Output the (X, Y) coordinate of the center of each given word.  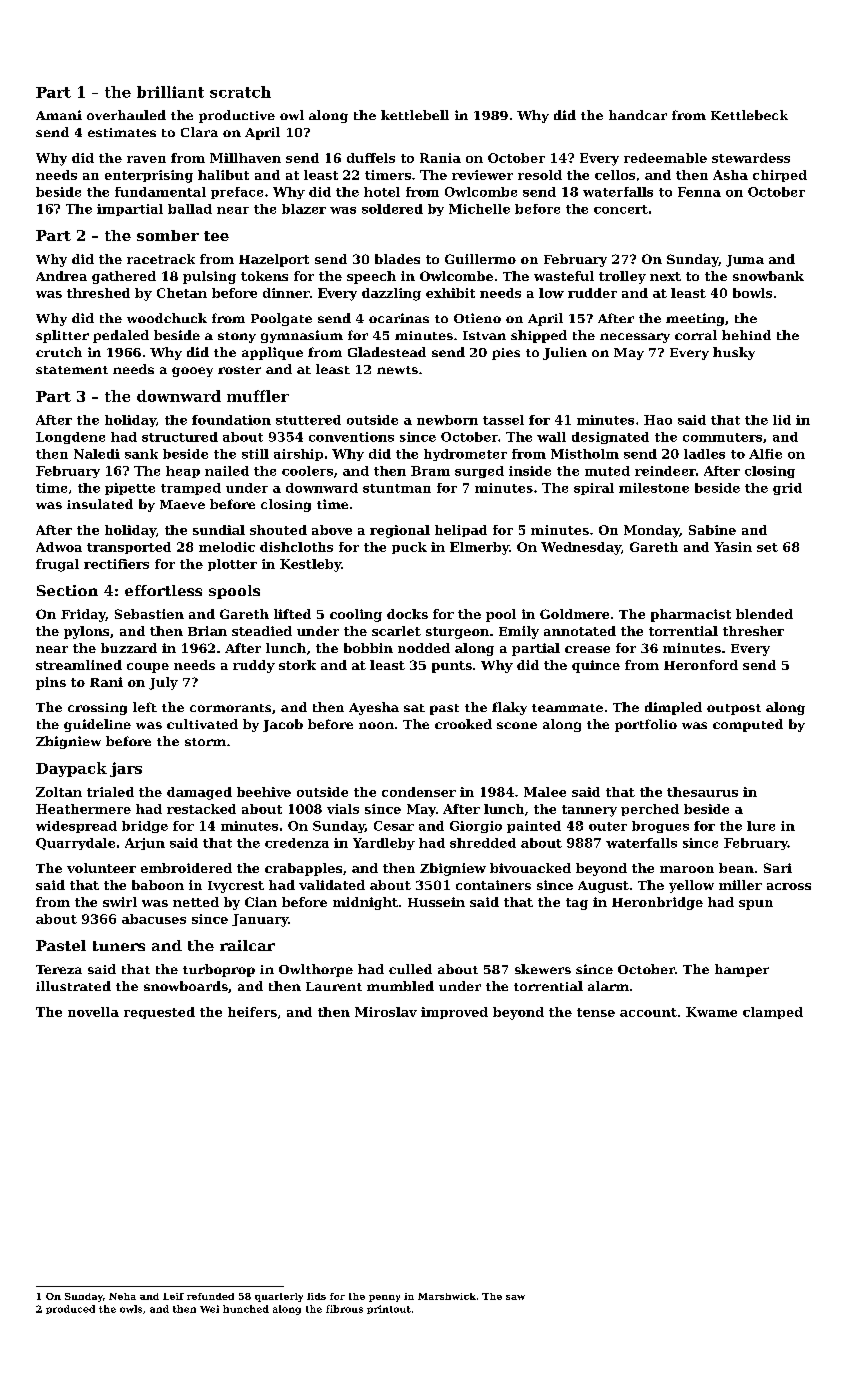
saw (515, 1297)
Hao (658, 420)
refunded (210, 1296)
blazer (304, 209)
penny (384, 1298)
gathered (124, 277)
